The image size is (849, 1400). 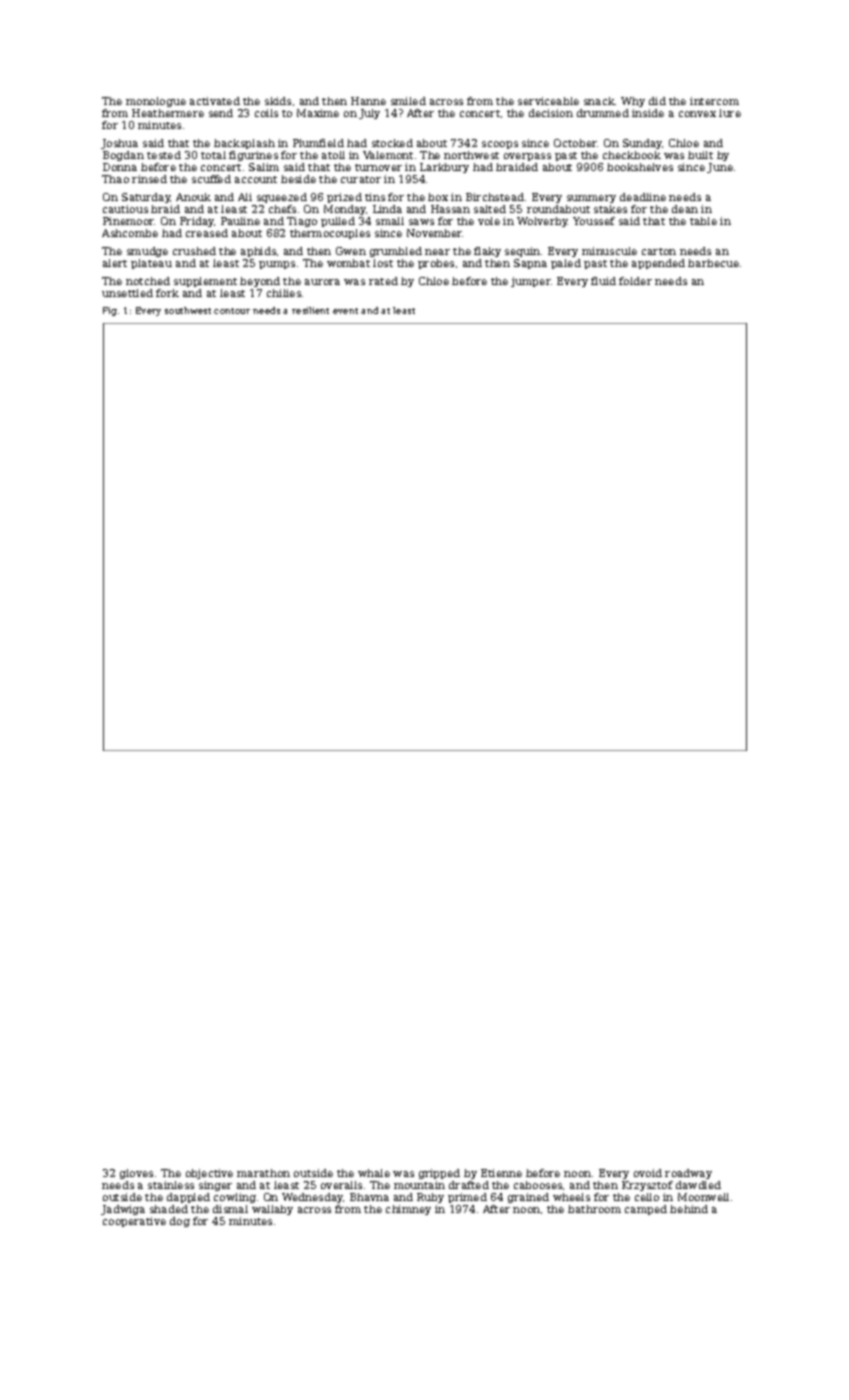 I want to click on scoops, so click(x=500, y=145).
